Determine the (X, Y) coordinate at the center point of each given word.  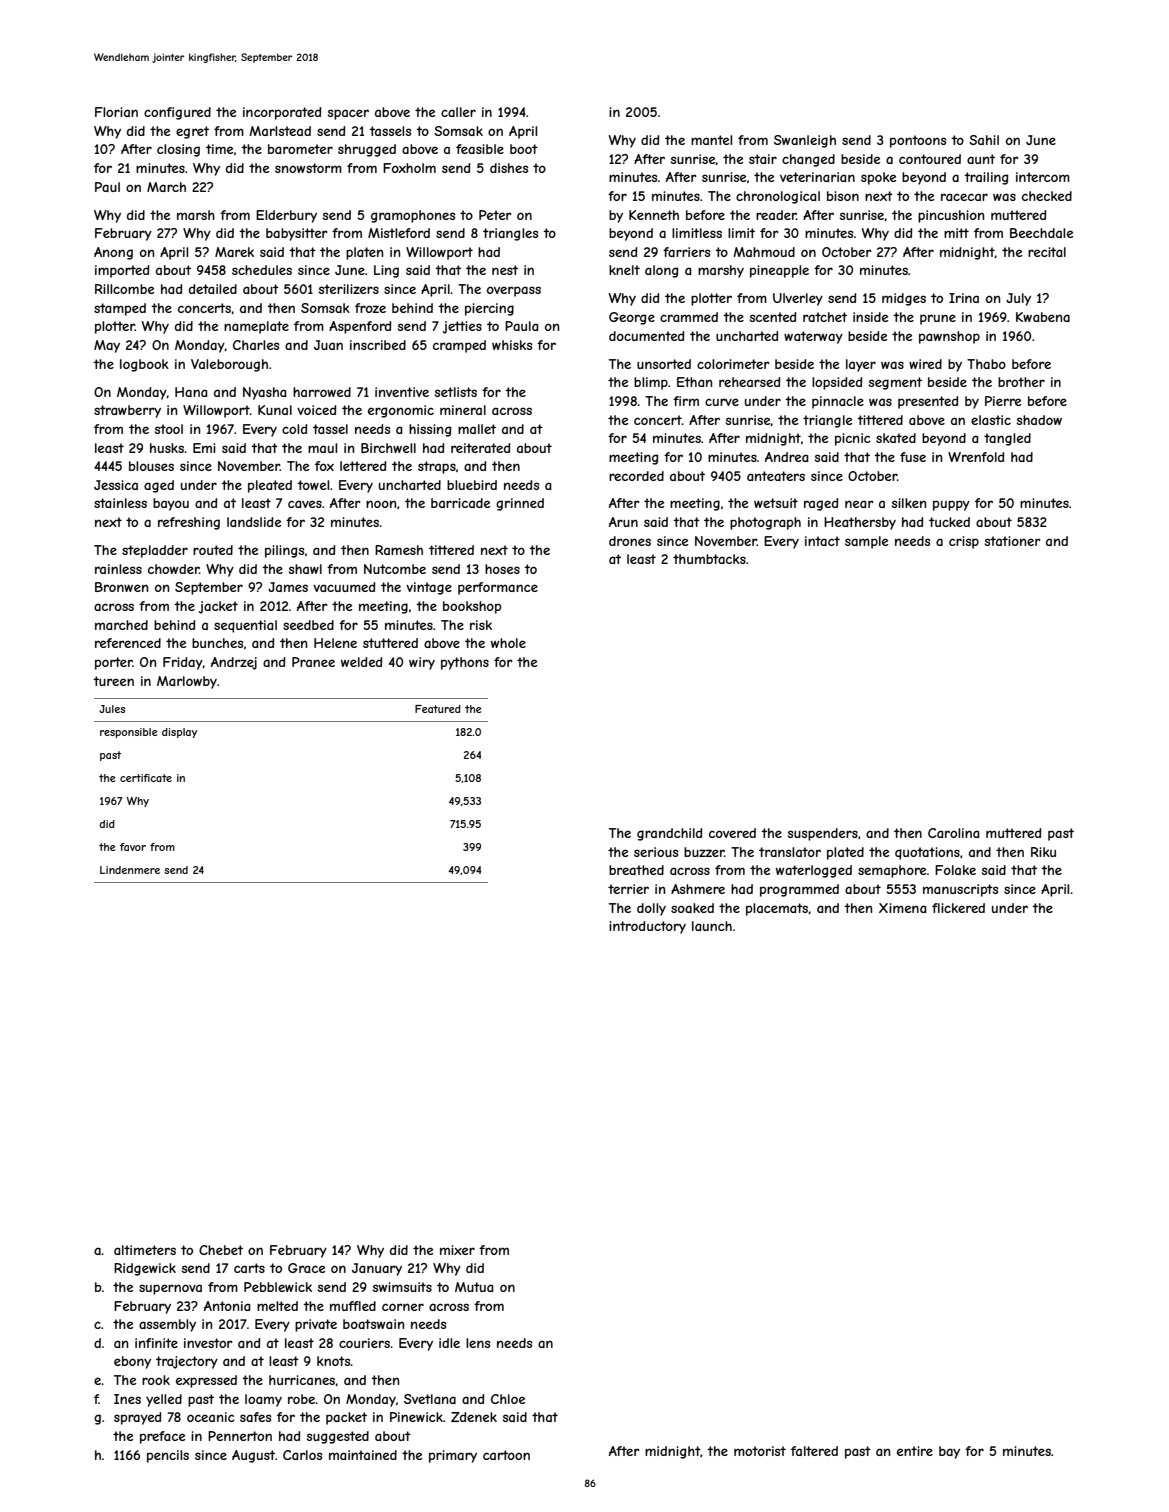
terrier (628, 889)
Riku (1043, 852)
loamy (263, 1400)
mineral (463, 410)
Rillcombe (124, 289)
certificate (146, 778)
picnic (853, 439)
